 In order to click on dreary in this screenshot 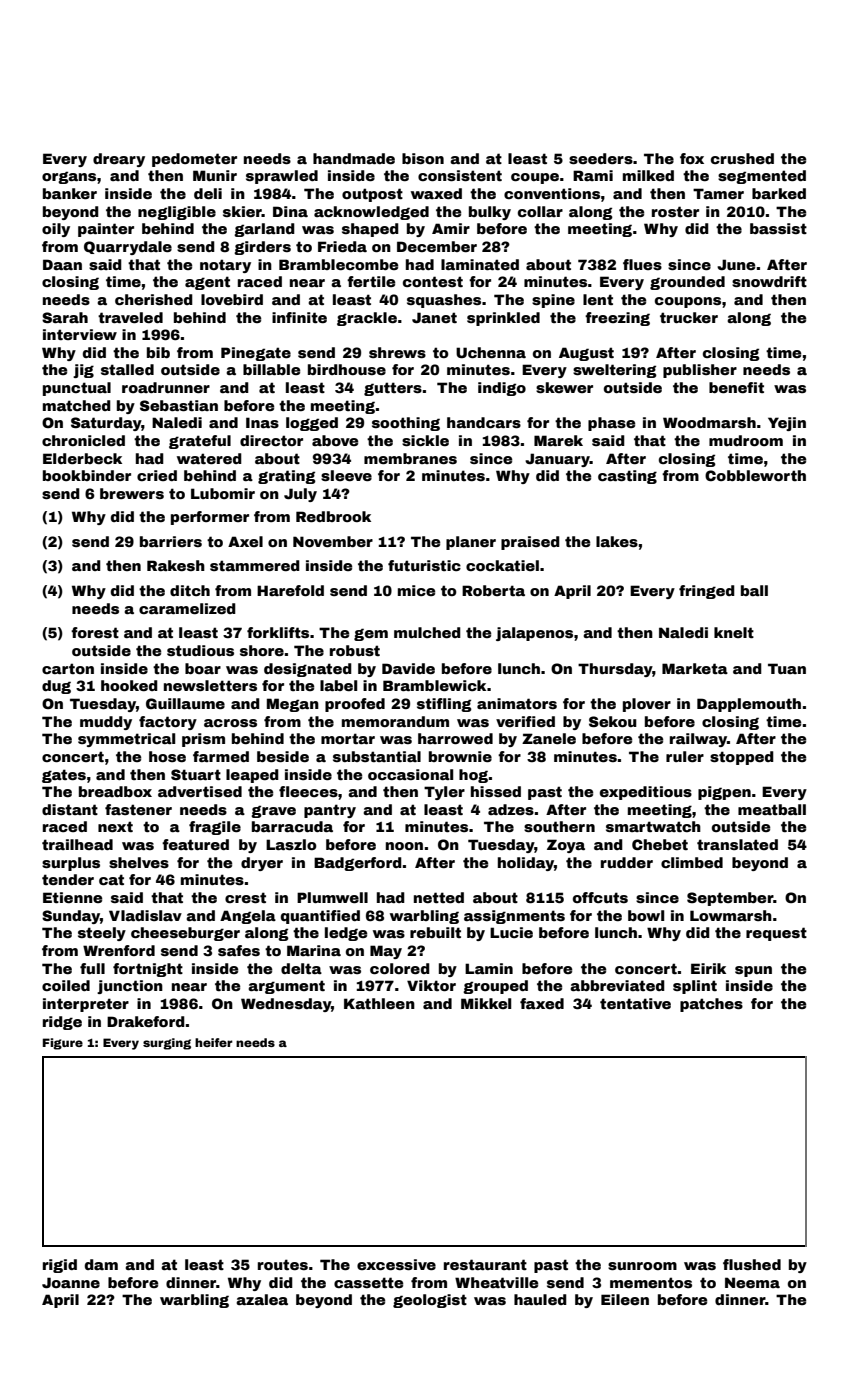, I will do `click(119, 160)`.
